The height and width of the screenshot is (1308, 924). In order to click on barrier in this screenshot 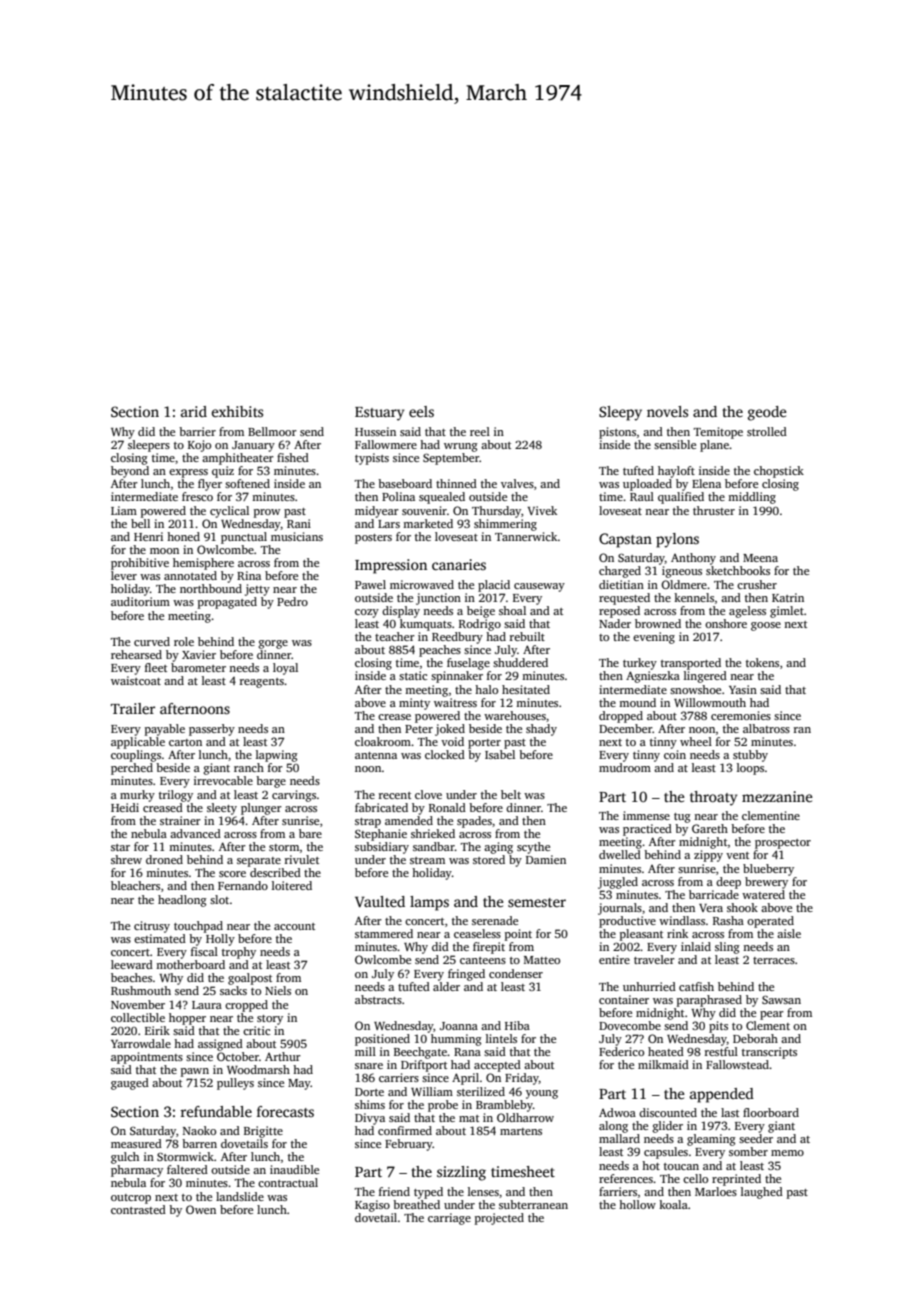, I will do `click(197, 431)`.
